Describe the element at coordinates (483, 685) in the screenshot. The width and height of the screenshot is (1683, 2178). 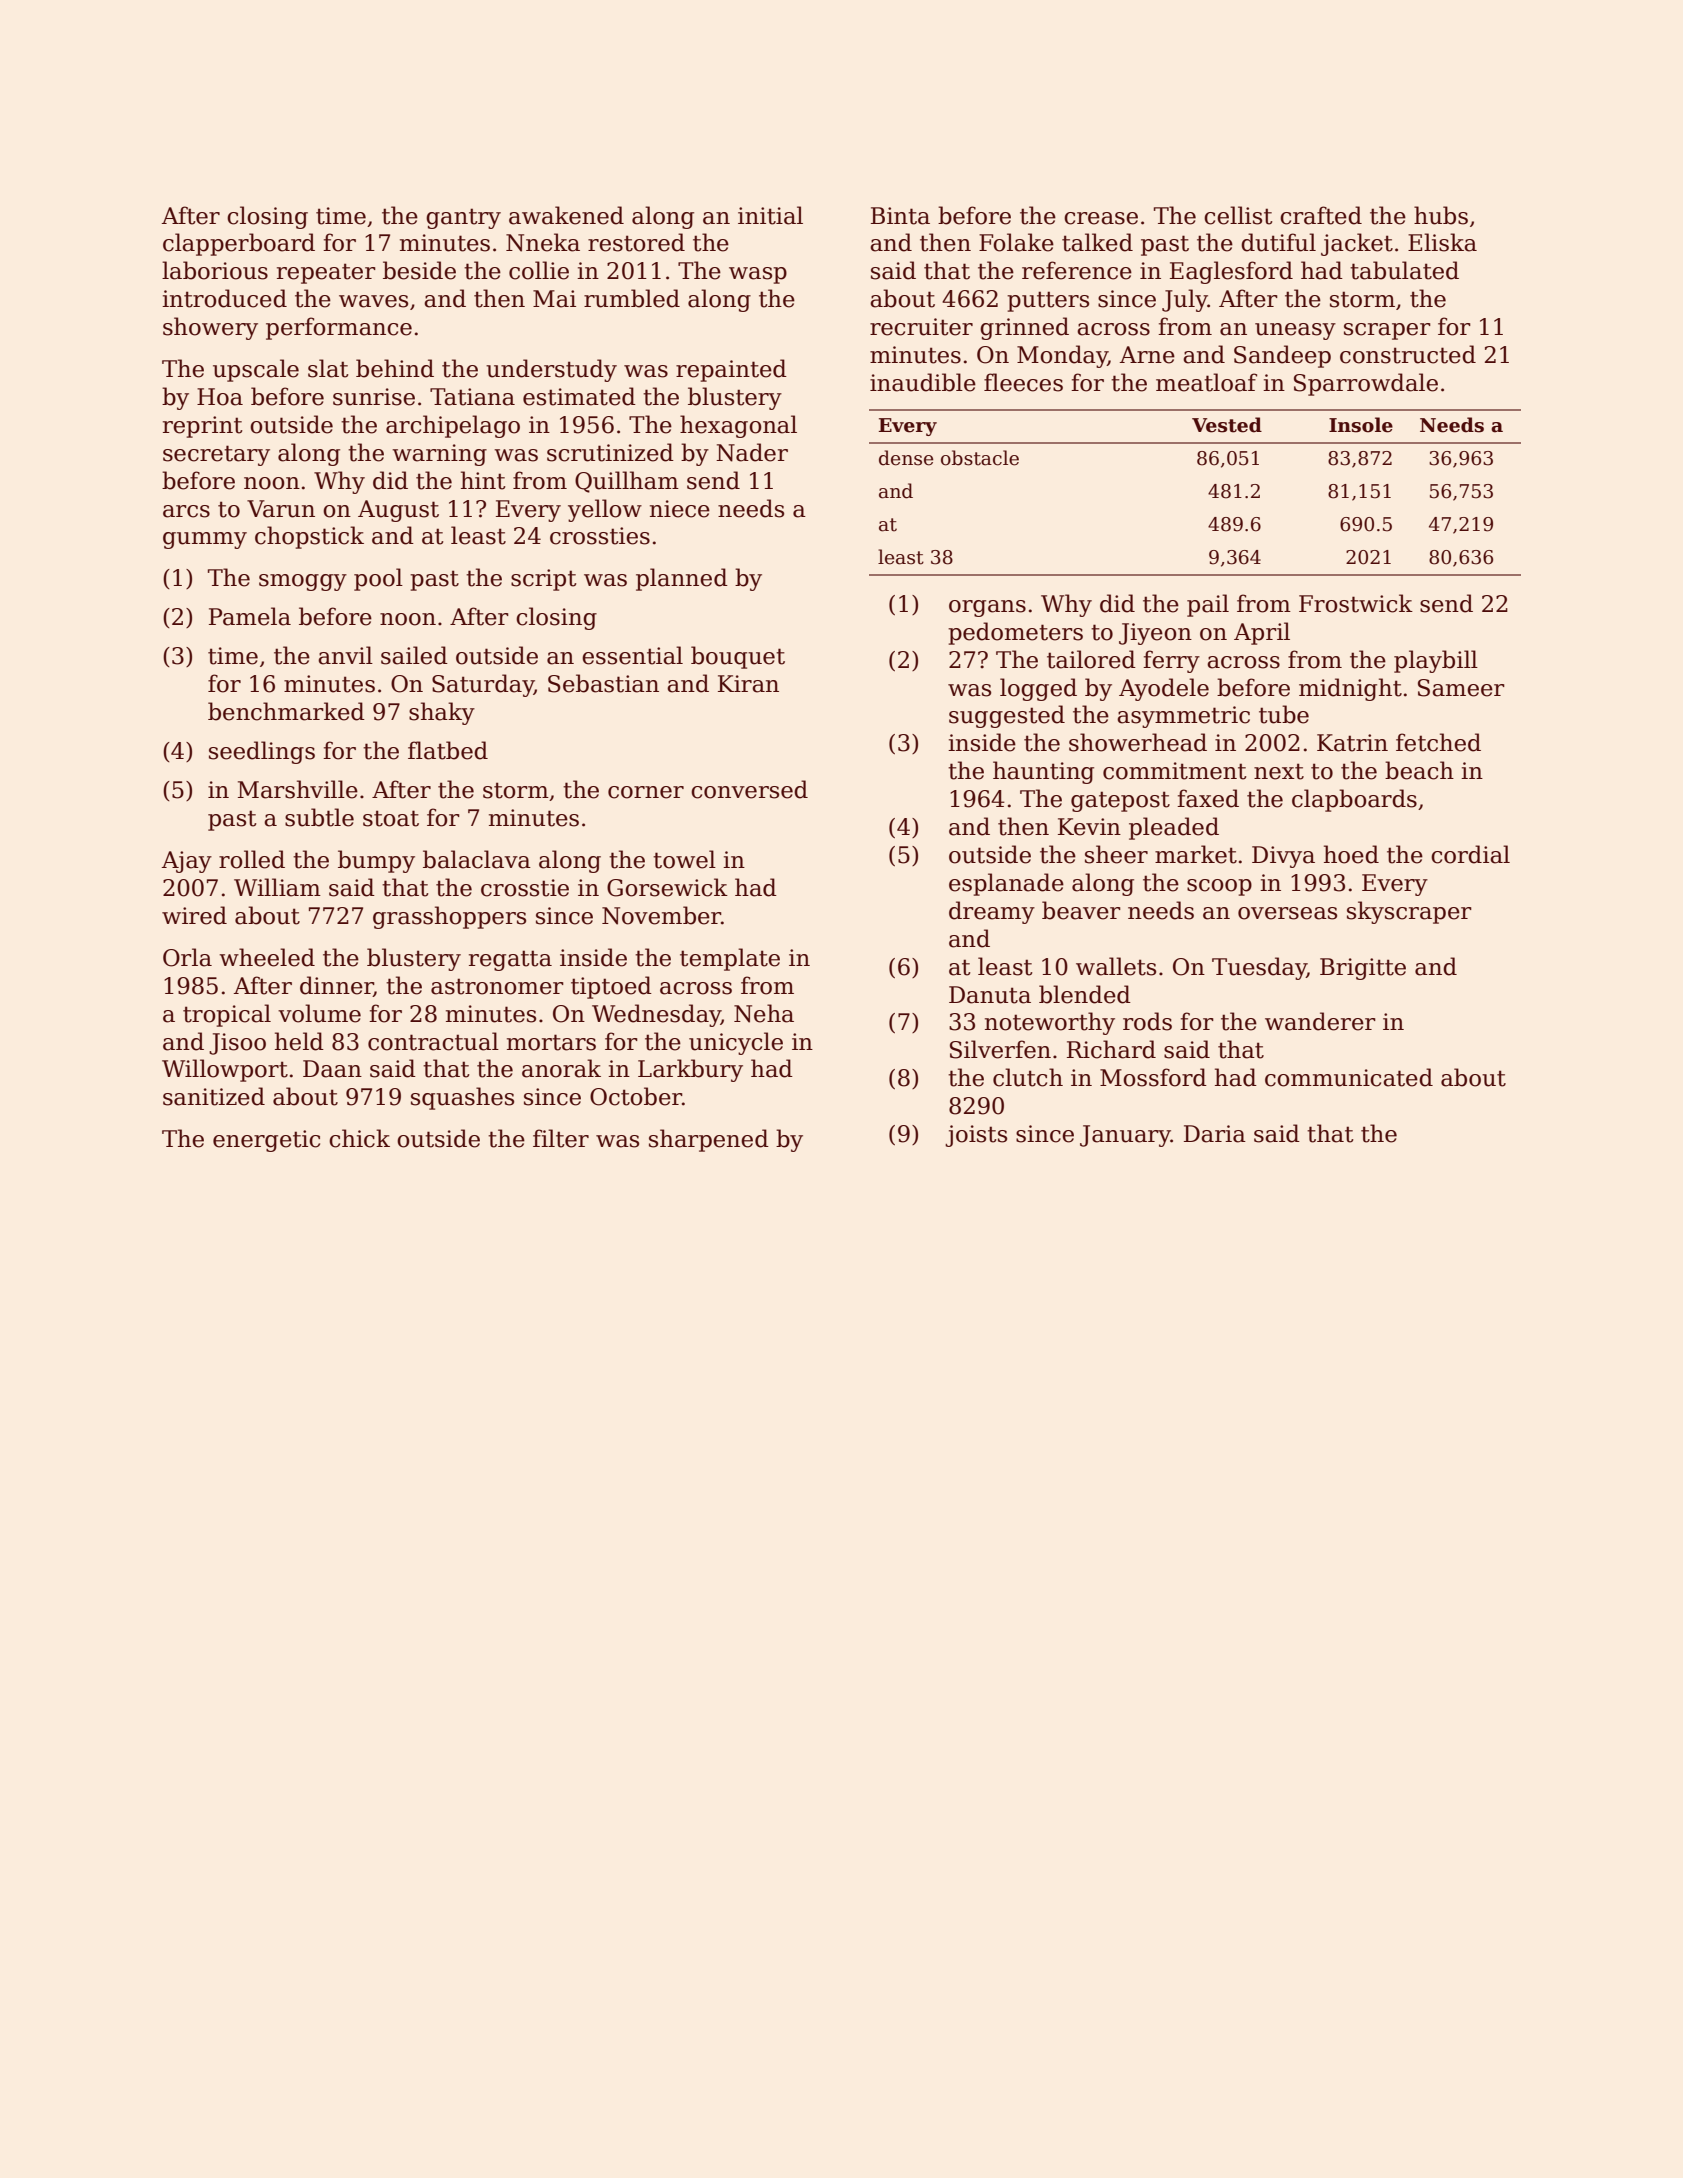
I see `Saturday` at that location.
